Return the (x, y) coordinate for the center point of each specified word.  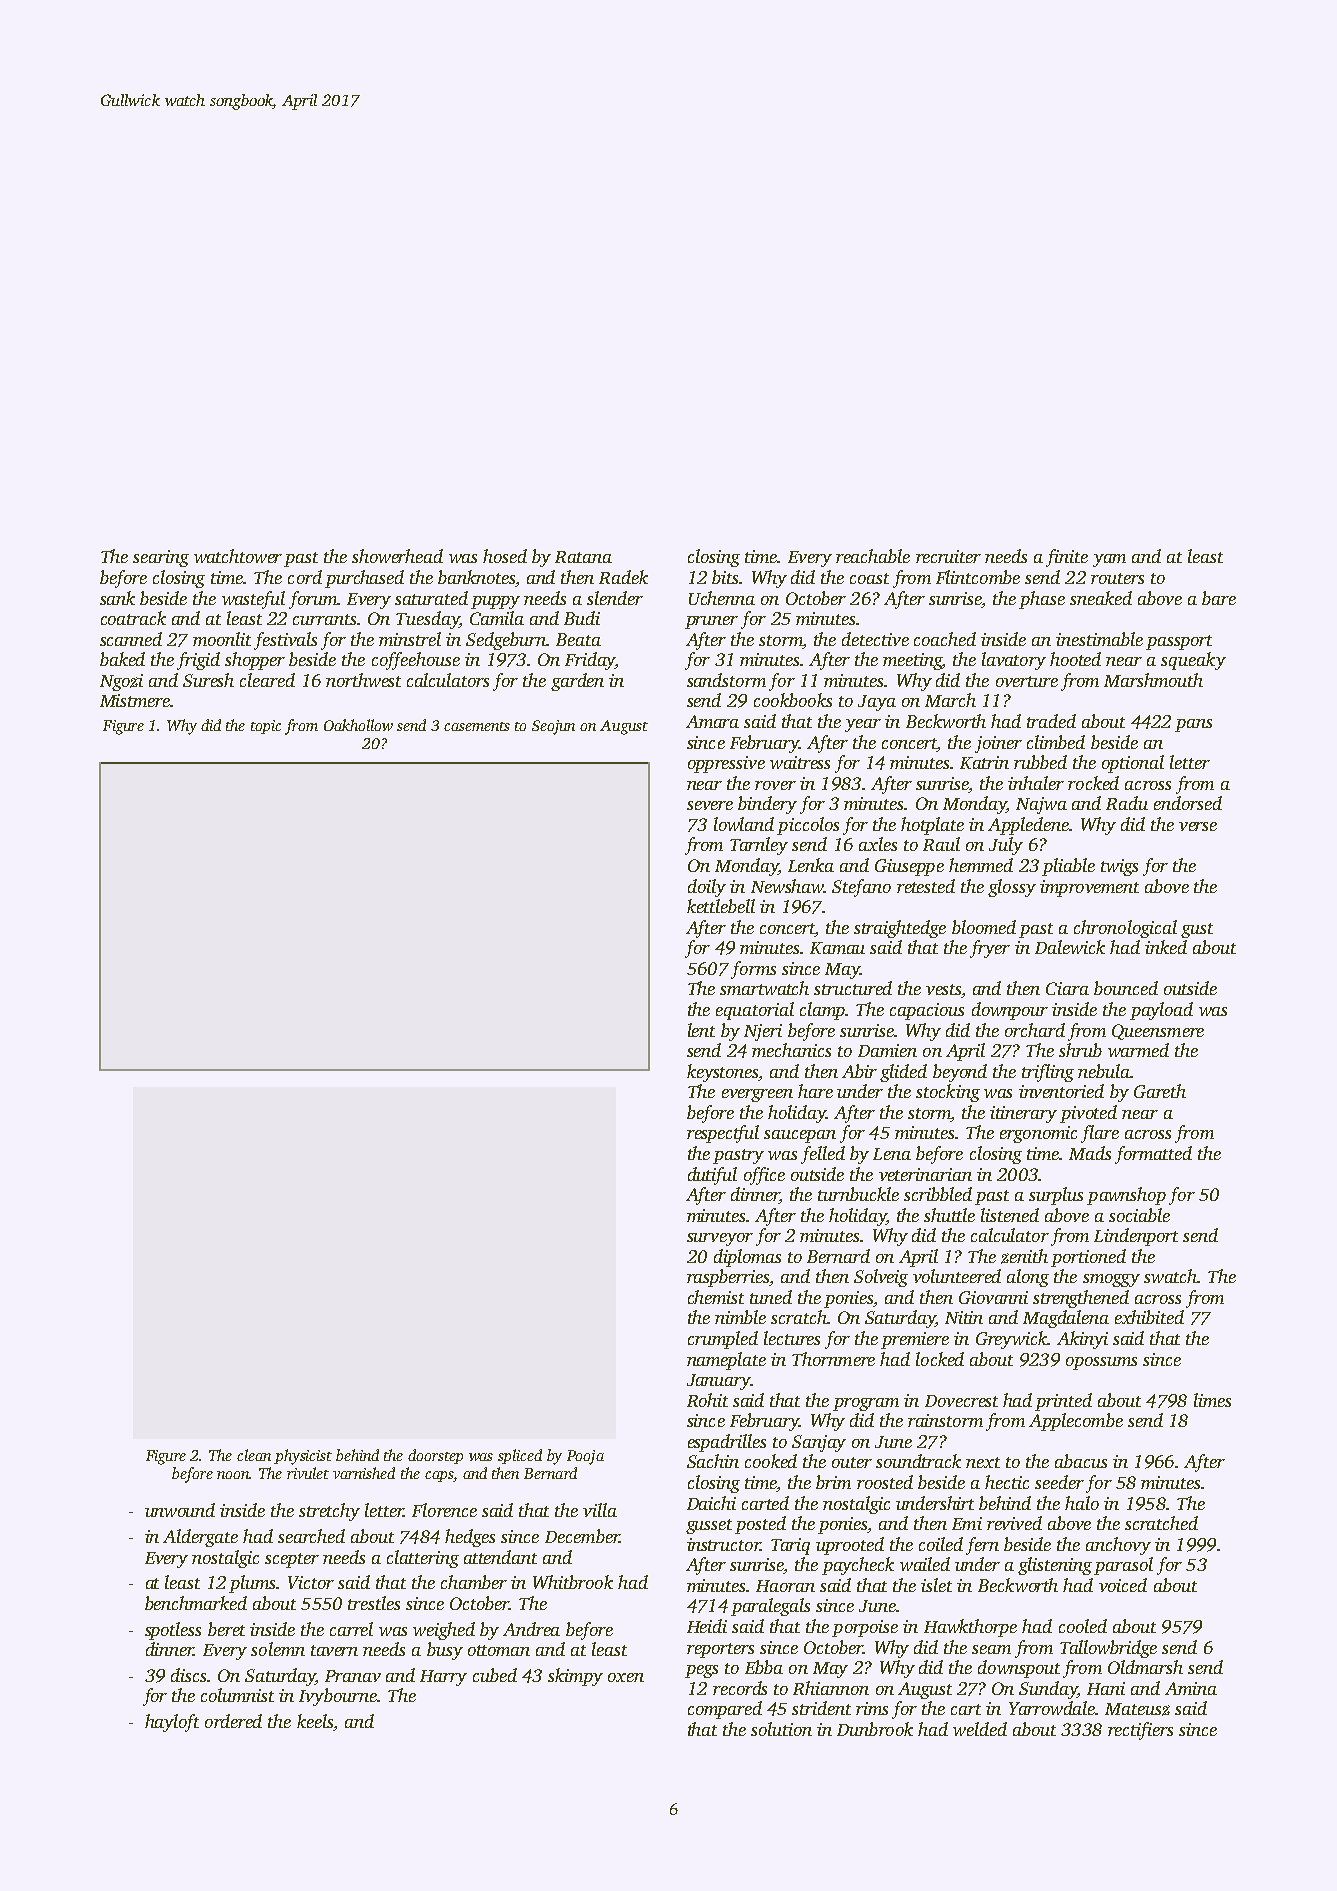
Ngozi (121, 682)
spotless (173, 1631)
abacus (1081, 1461)
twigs (1119, 867)
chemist (716, 1297)
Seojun (553, 727)
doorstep (435, 1456)
